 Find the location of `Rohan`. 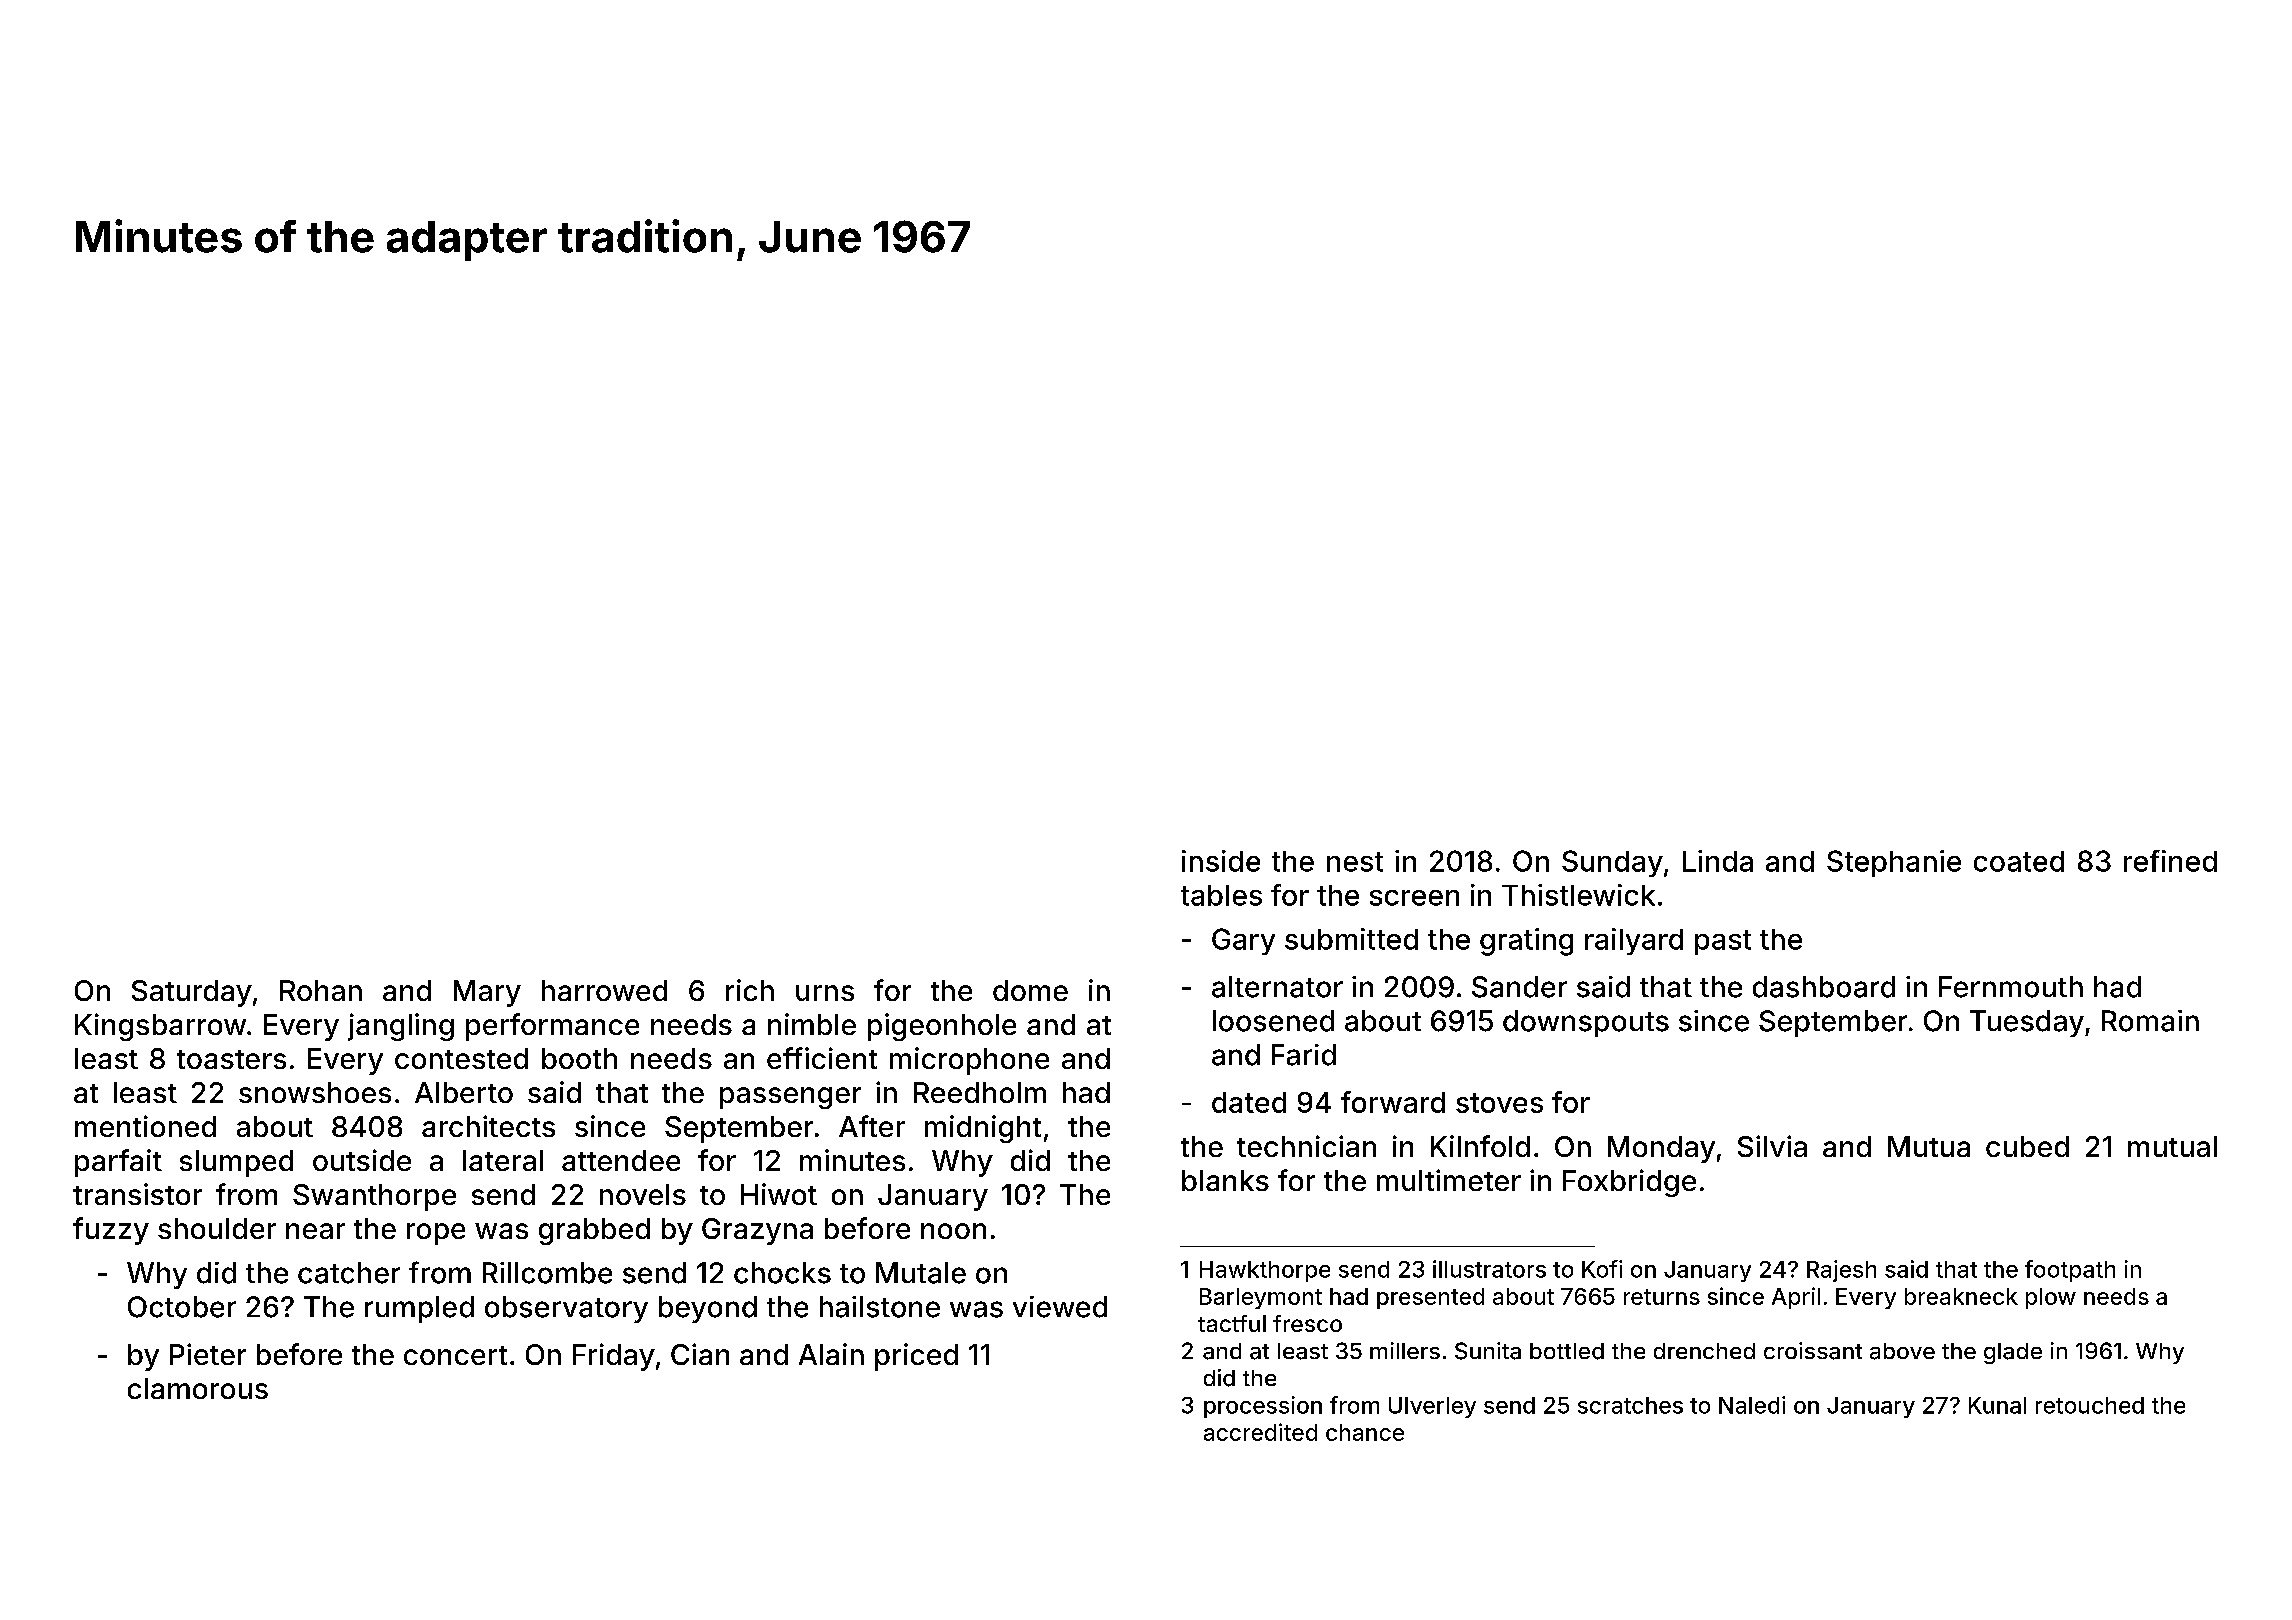

Rohan is located at coordinates (321, 990).
